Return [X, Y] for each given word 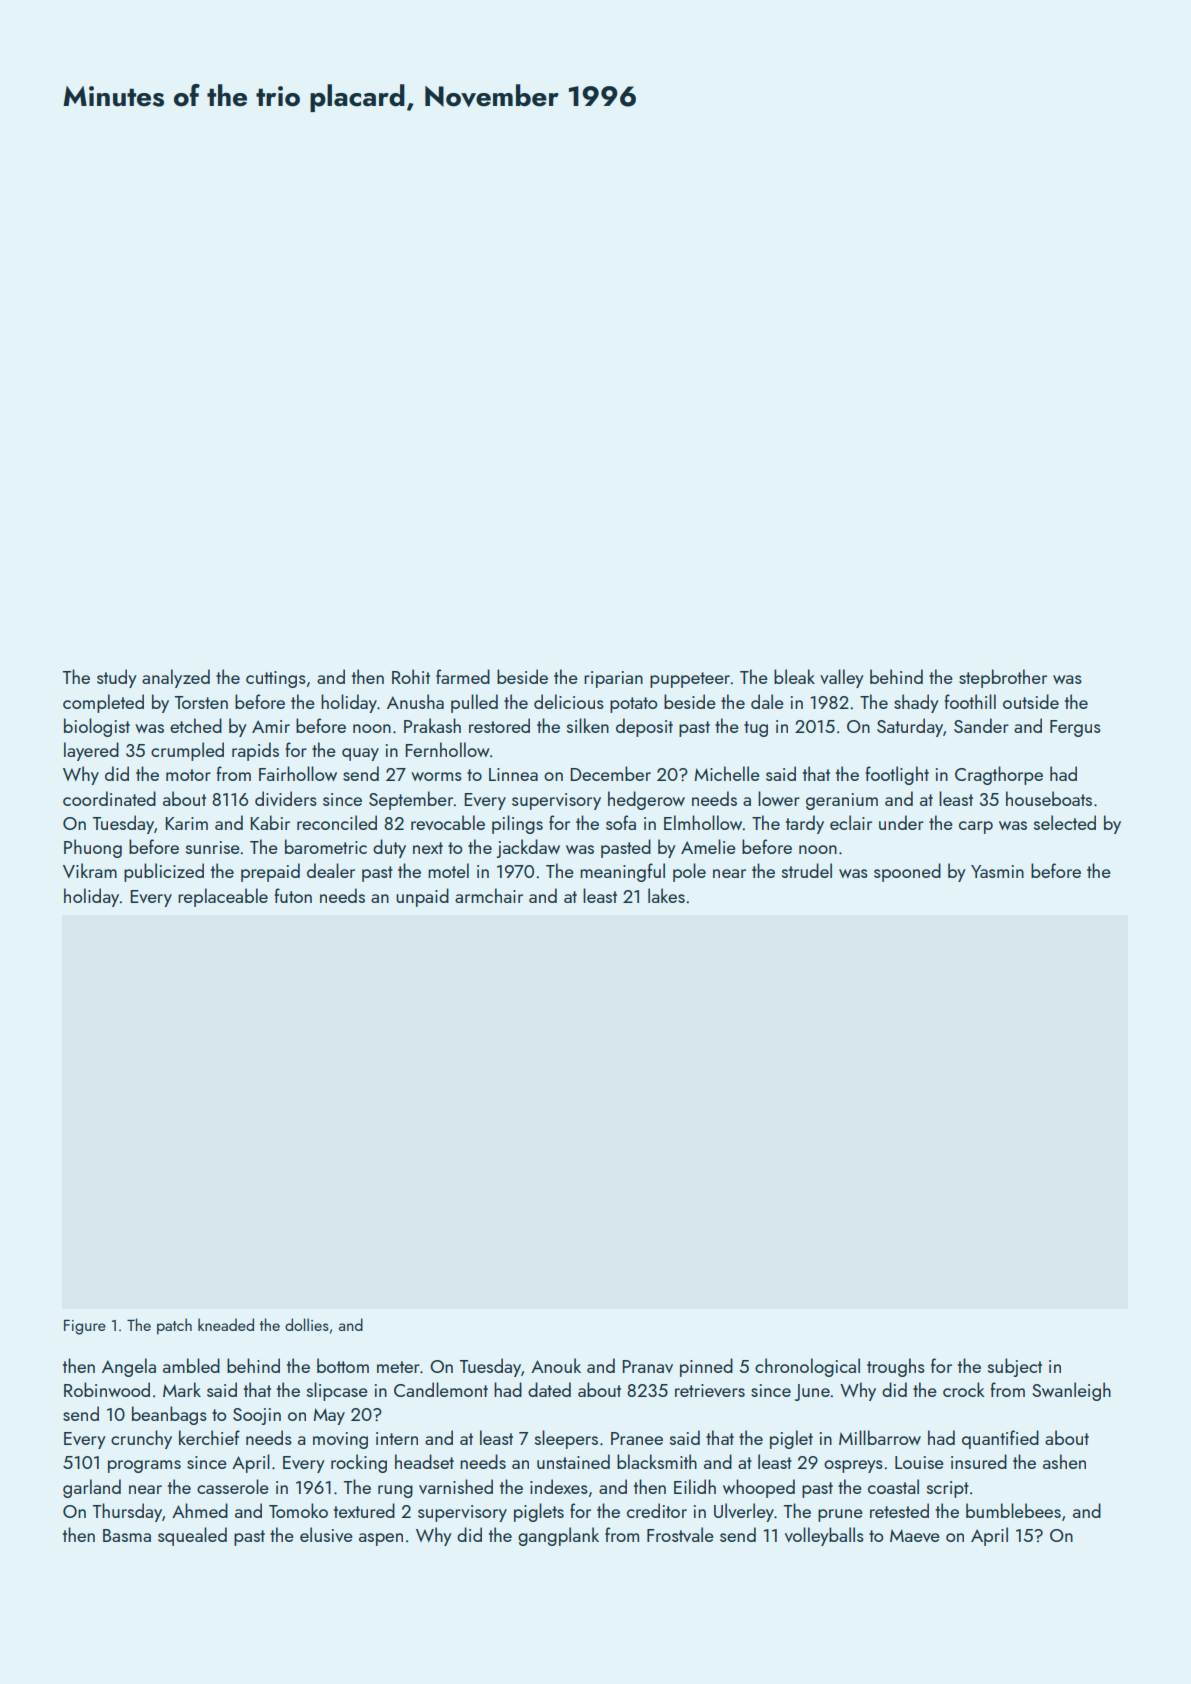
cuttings [276, 679]
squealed [192, 1536]
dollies [307, 1324]
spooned [907, 872]
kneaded [226, 1324]
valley [842, 678]
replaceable [223, 897]
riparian [613, 679]
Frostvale [680, 1534]
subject [1015, 1367]
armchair [489, 895]
